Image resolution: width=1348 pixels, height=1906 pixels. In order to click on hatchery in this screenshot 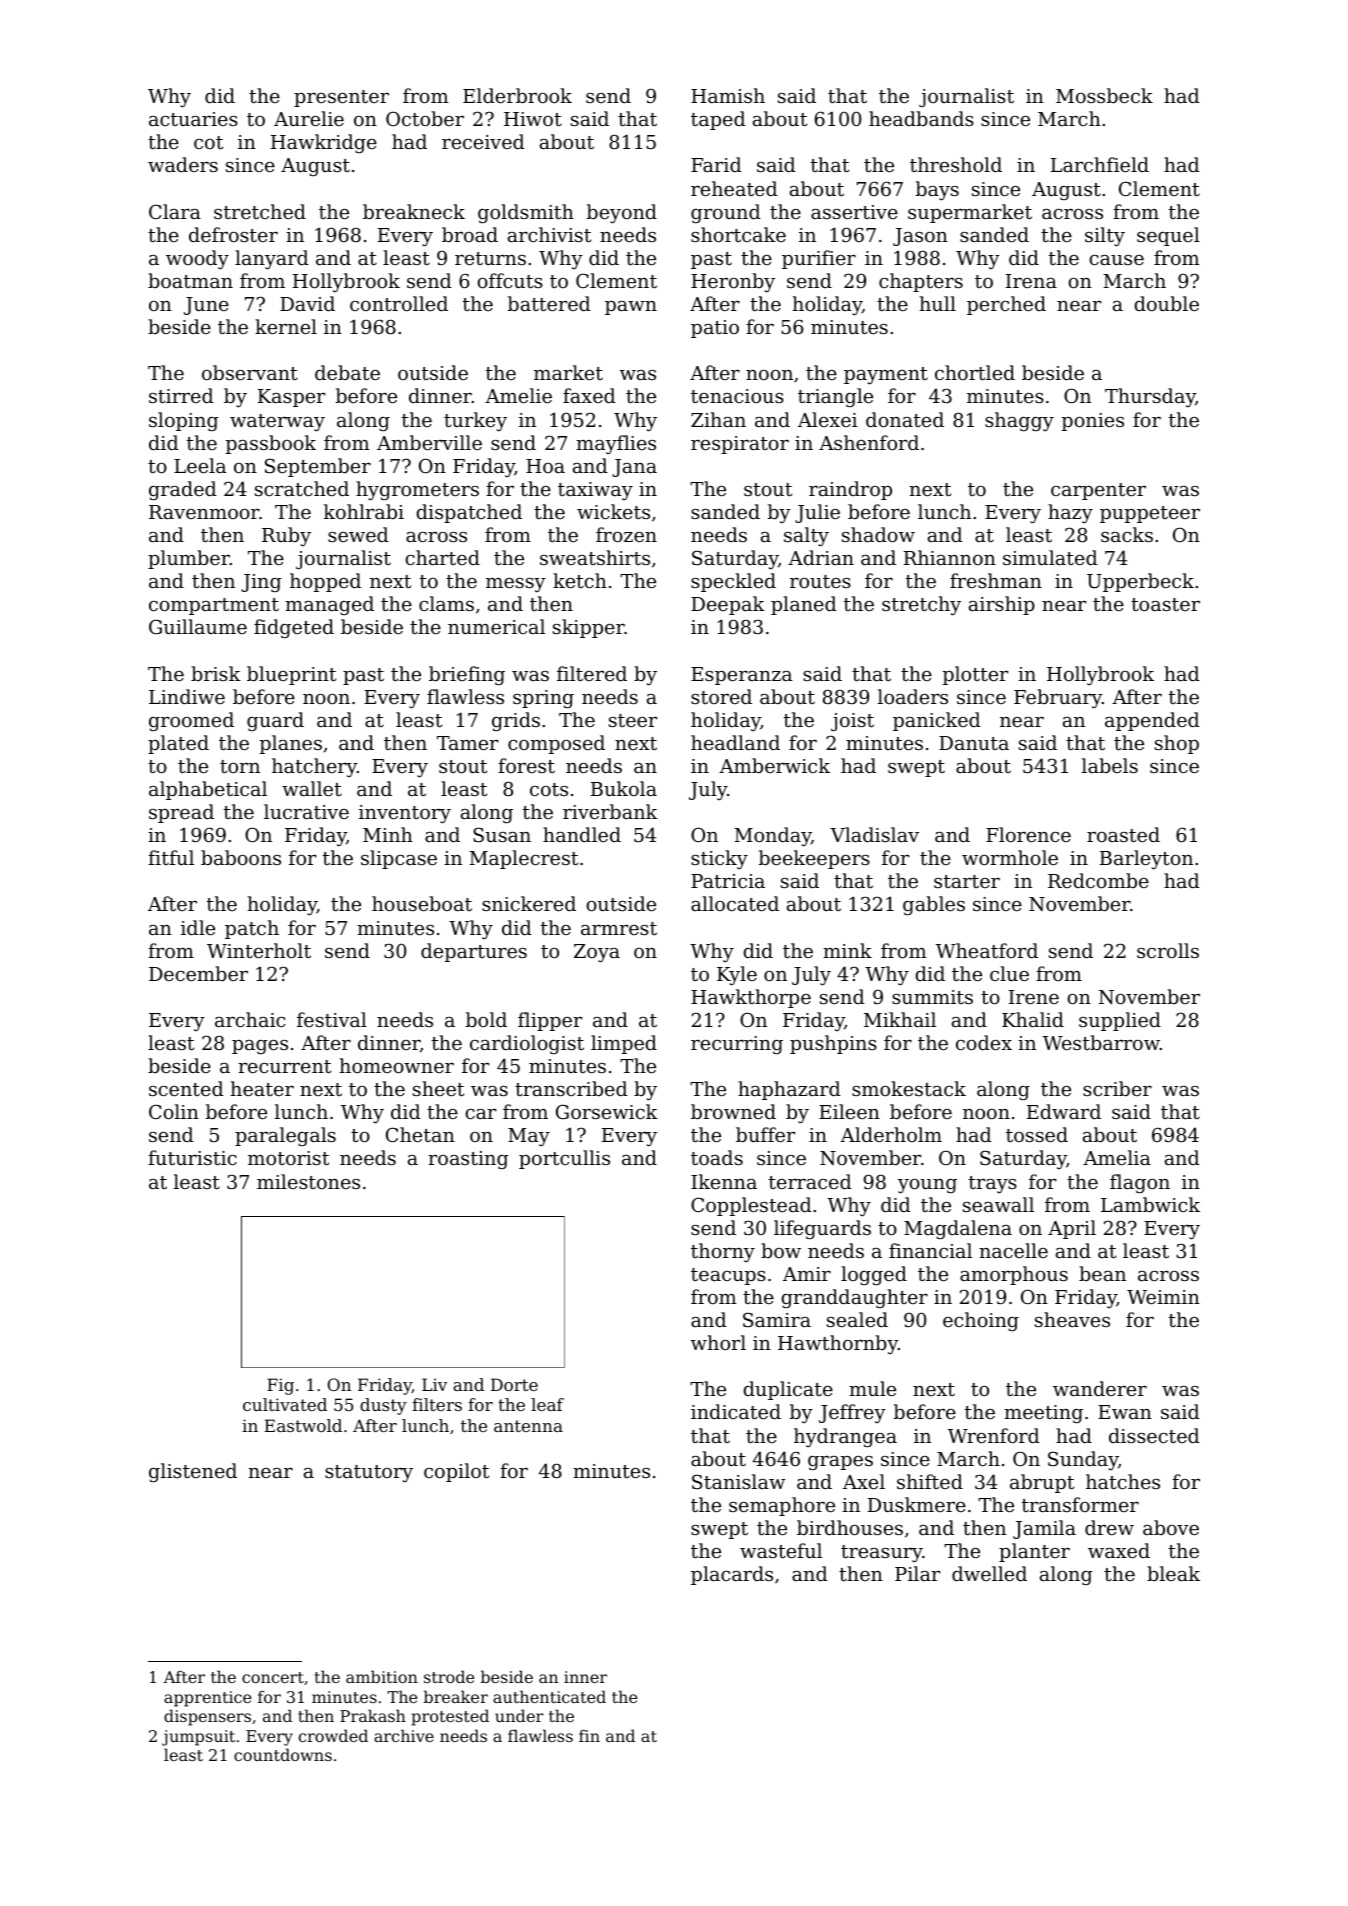, I will do `click(314, 767)`.
